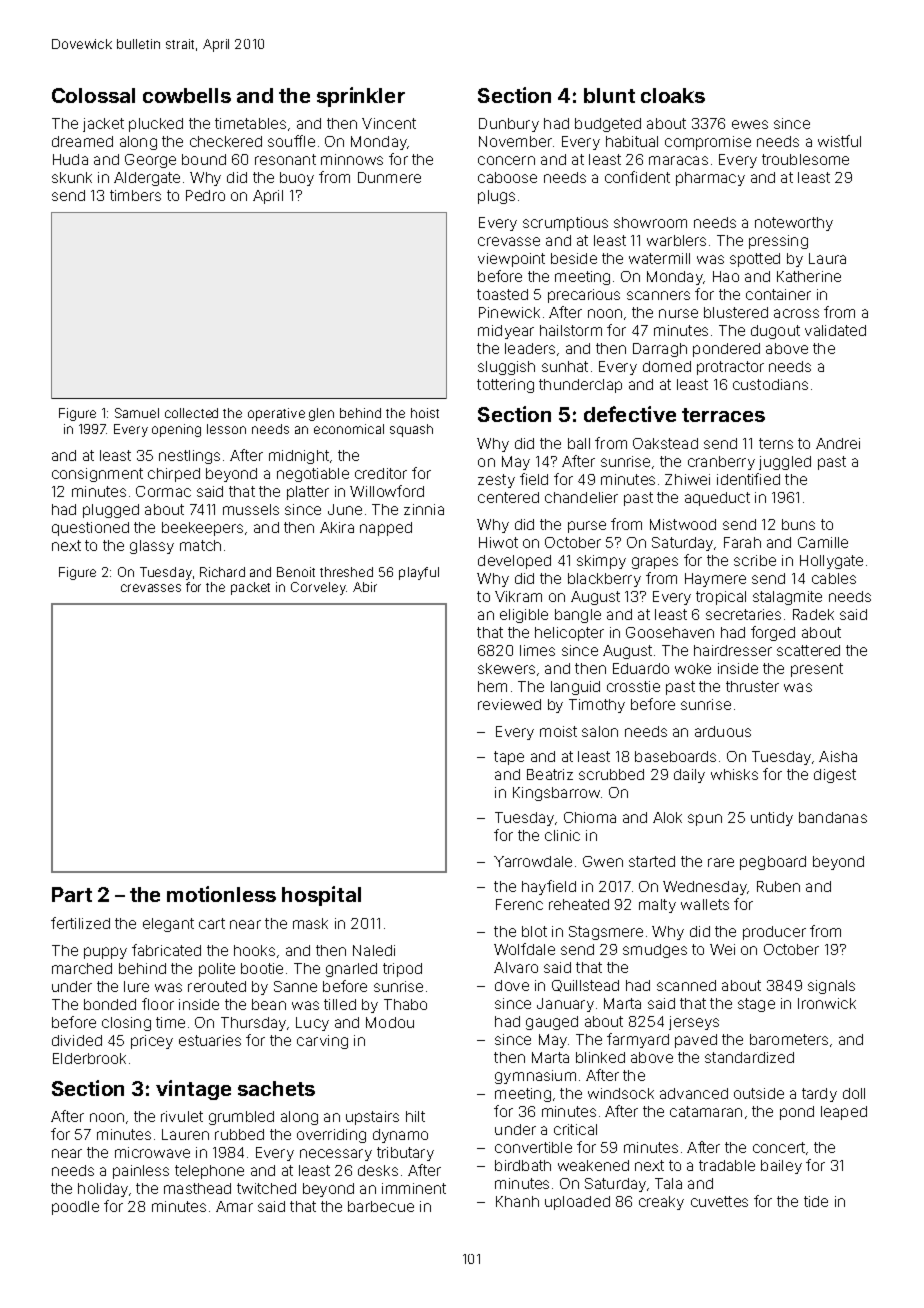 This page has height=1308, width=924. I want to click on Beatriz, so click(550, 774).
